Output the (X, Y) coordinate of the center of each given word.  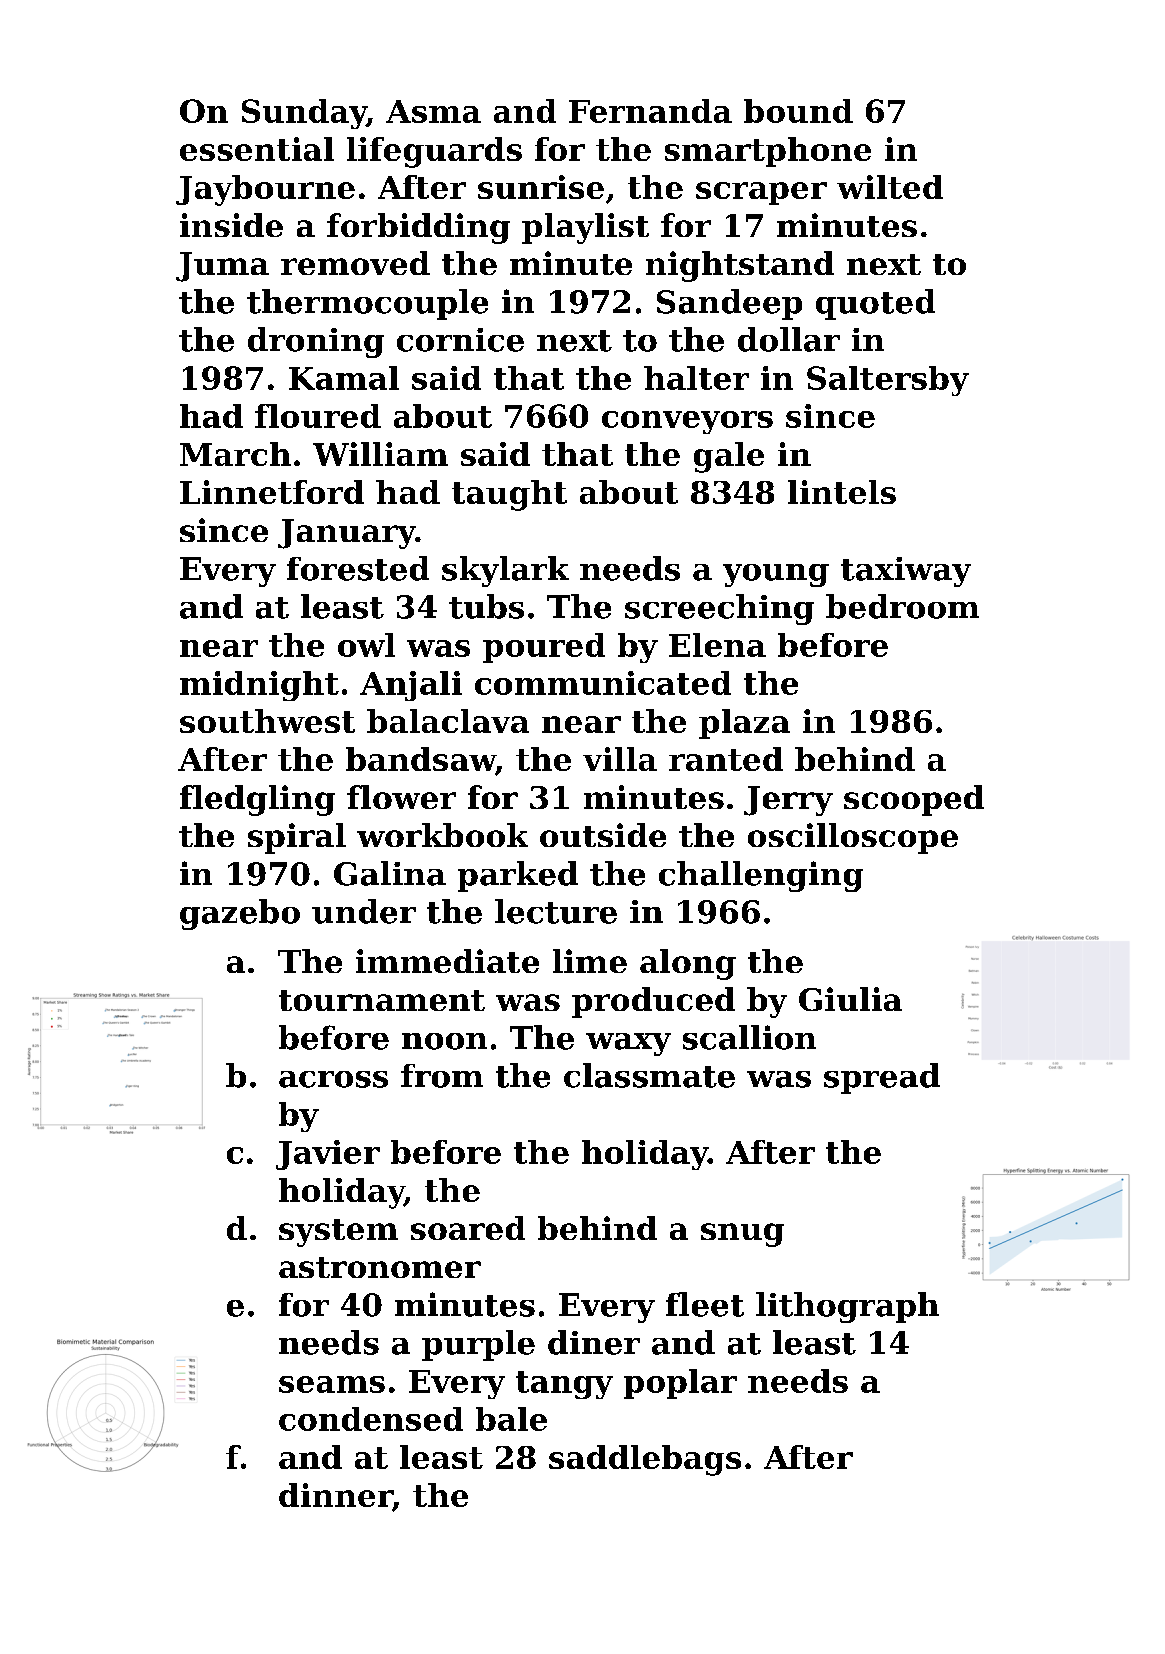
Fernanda (650, 111)
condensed (371, 1419)
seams (332, 1384)
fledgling (257, 800)
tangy (564, 1385)
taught (509, 495)
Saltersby (888, 381)
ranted (726, 759)
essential (257, 149)
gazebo (240, 914)
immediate (447, 961)
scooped (914, 800)
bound (798, 111)
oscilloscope (853, 838)
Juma (222, 267)
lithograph (847, 1307)
